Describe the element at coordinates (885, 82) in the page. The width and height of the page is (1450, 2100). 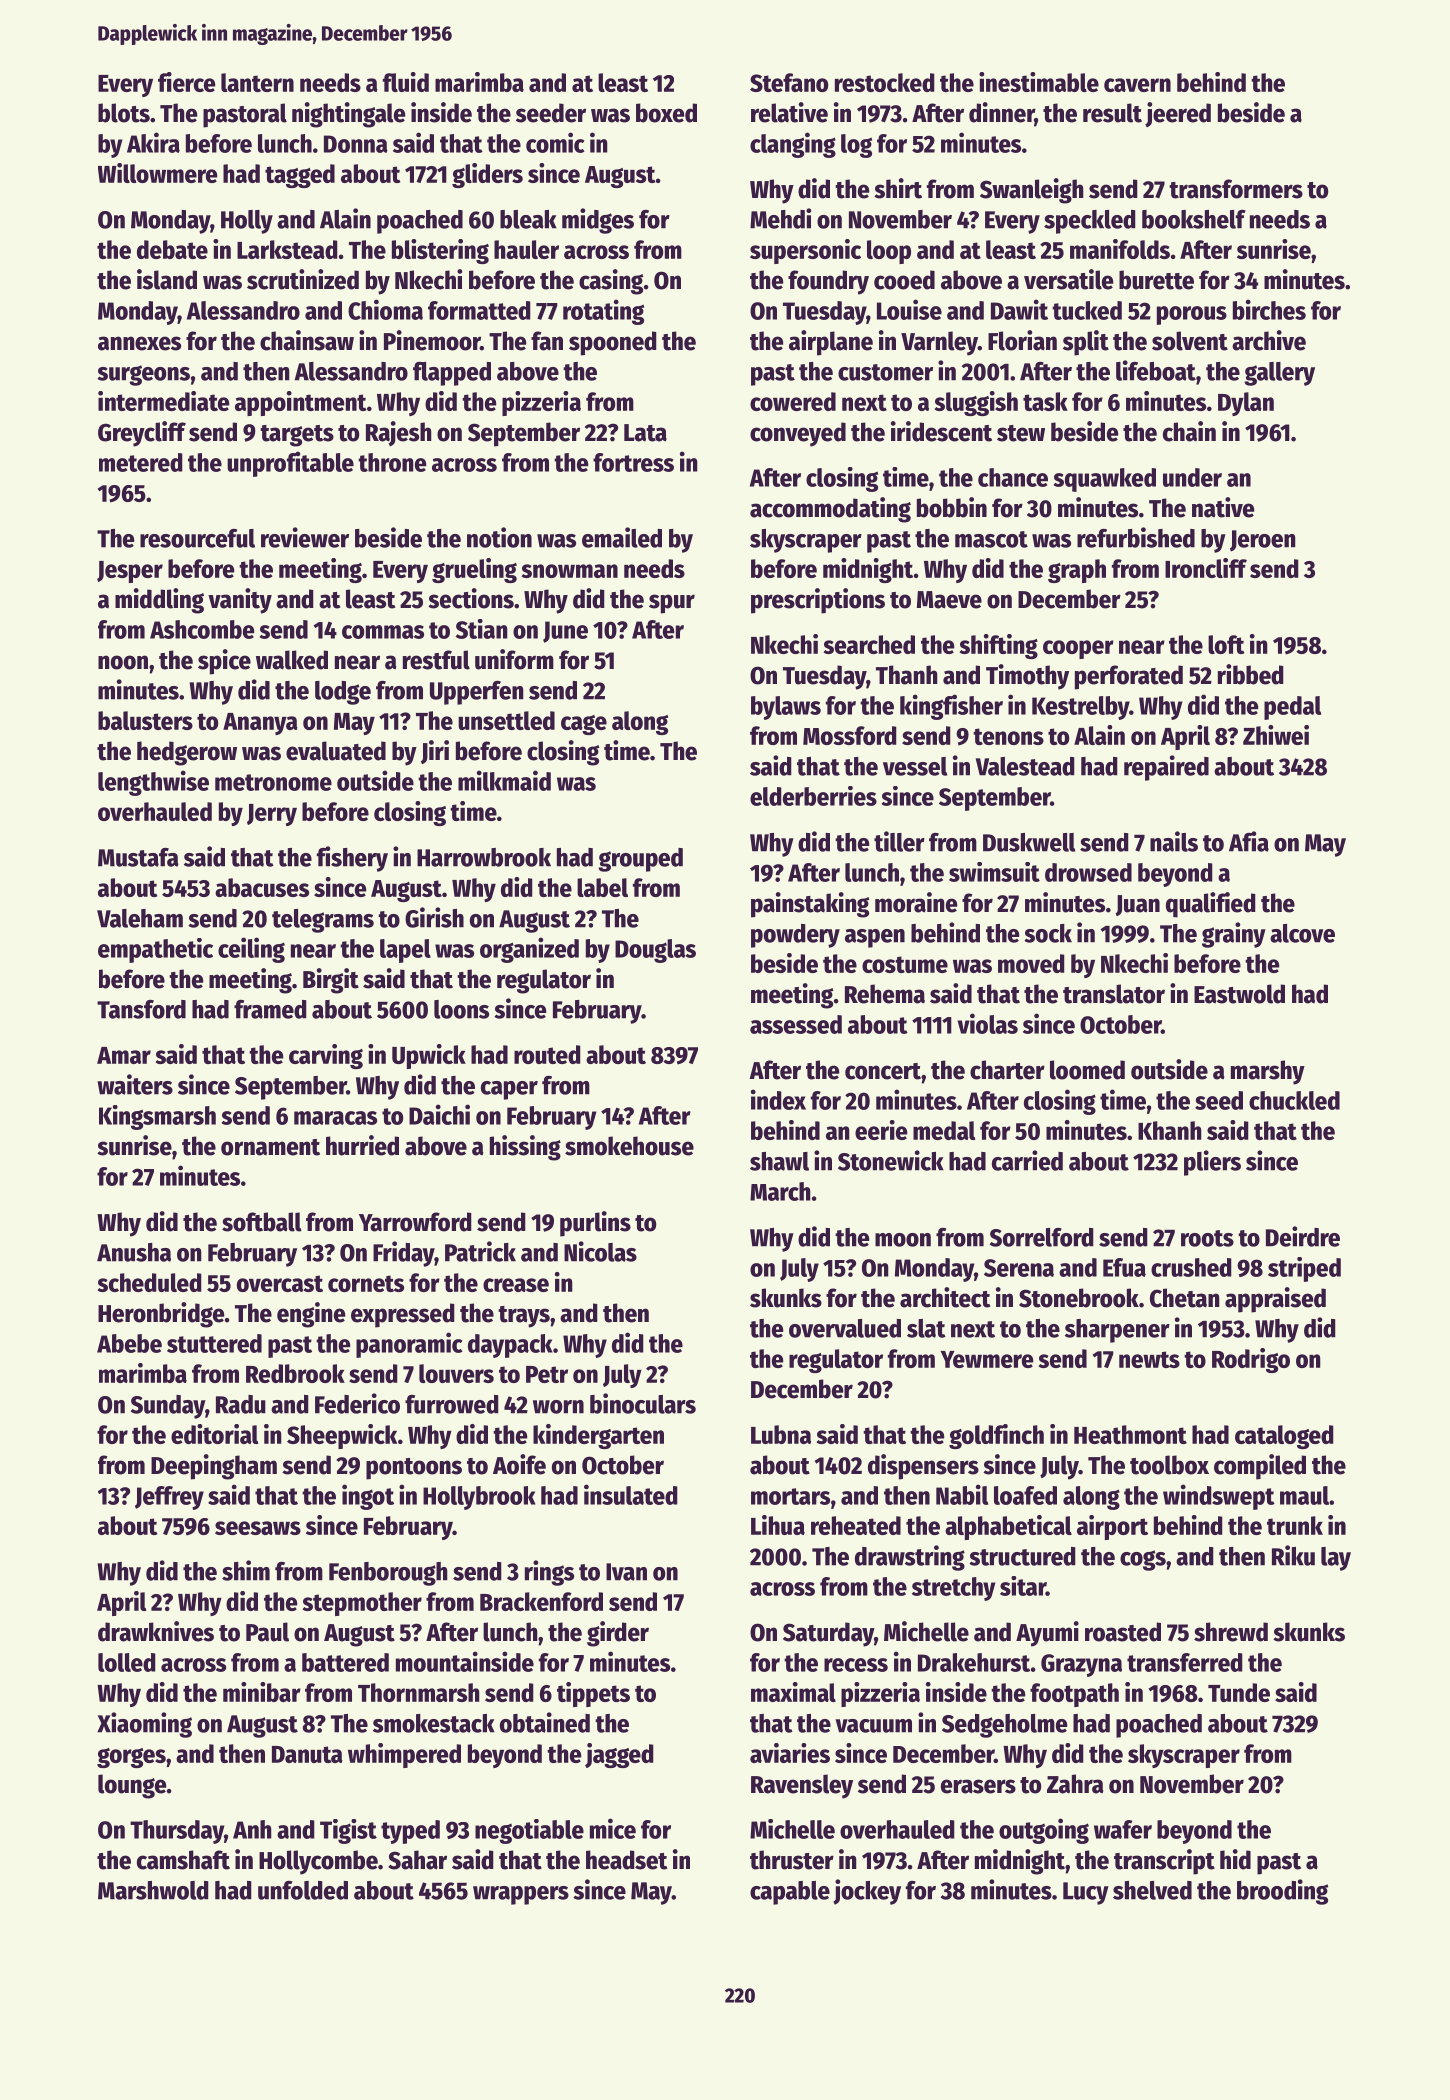
I see `restocked` at that location.
